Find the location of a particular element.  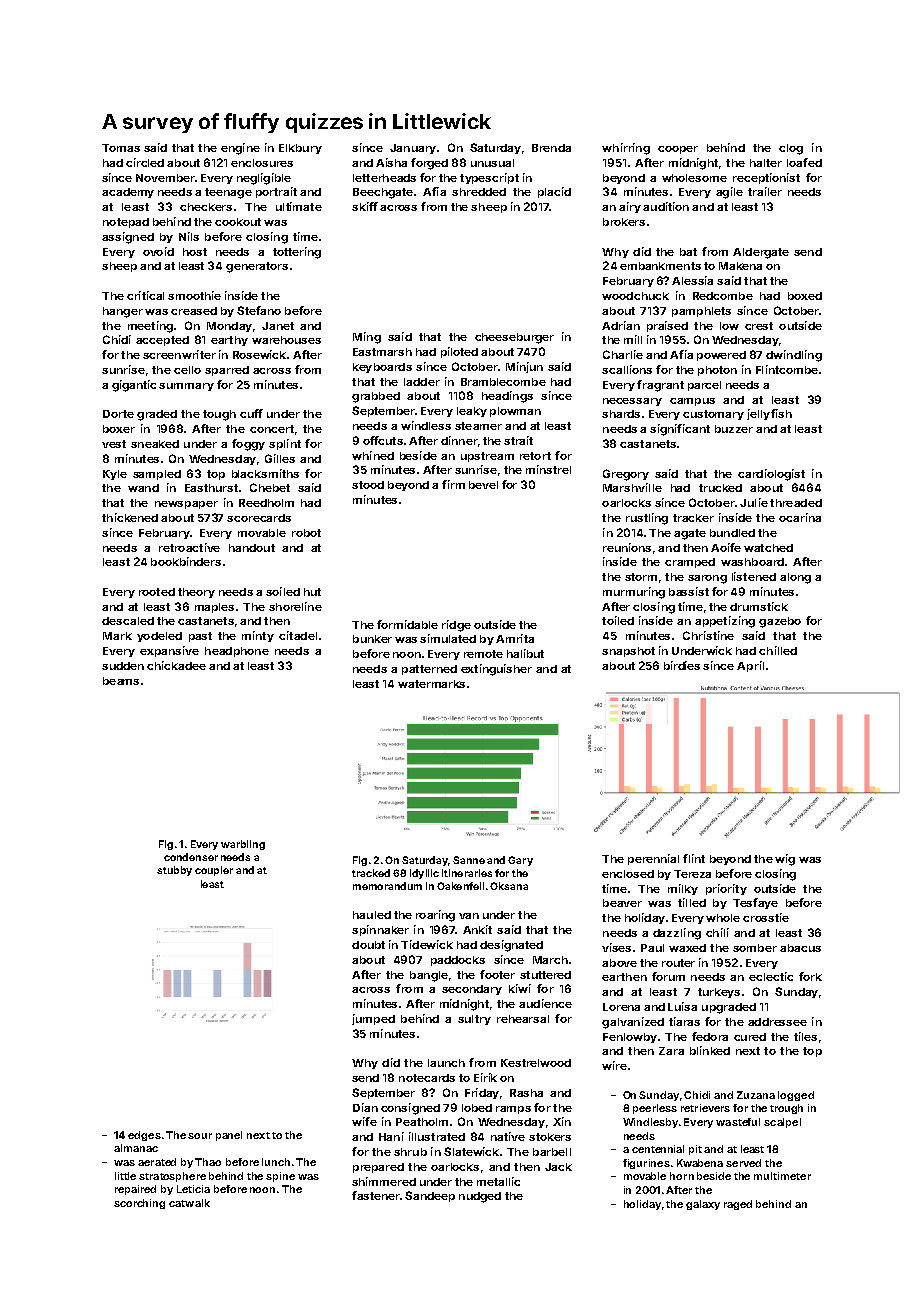

stubby is located at coordinates (174, 871).
